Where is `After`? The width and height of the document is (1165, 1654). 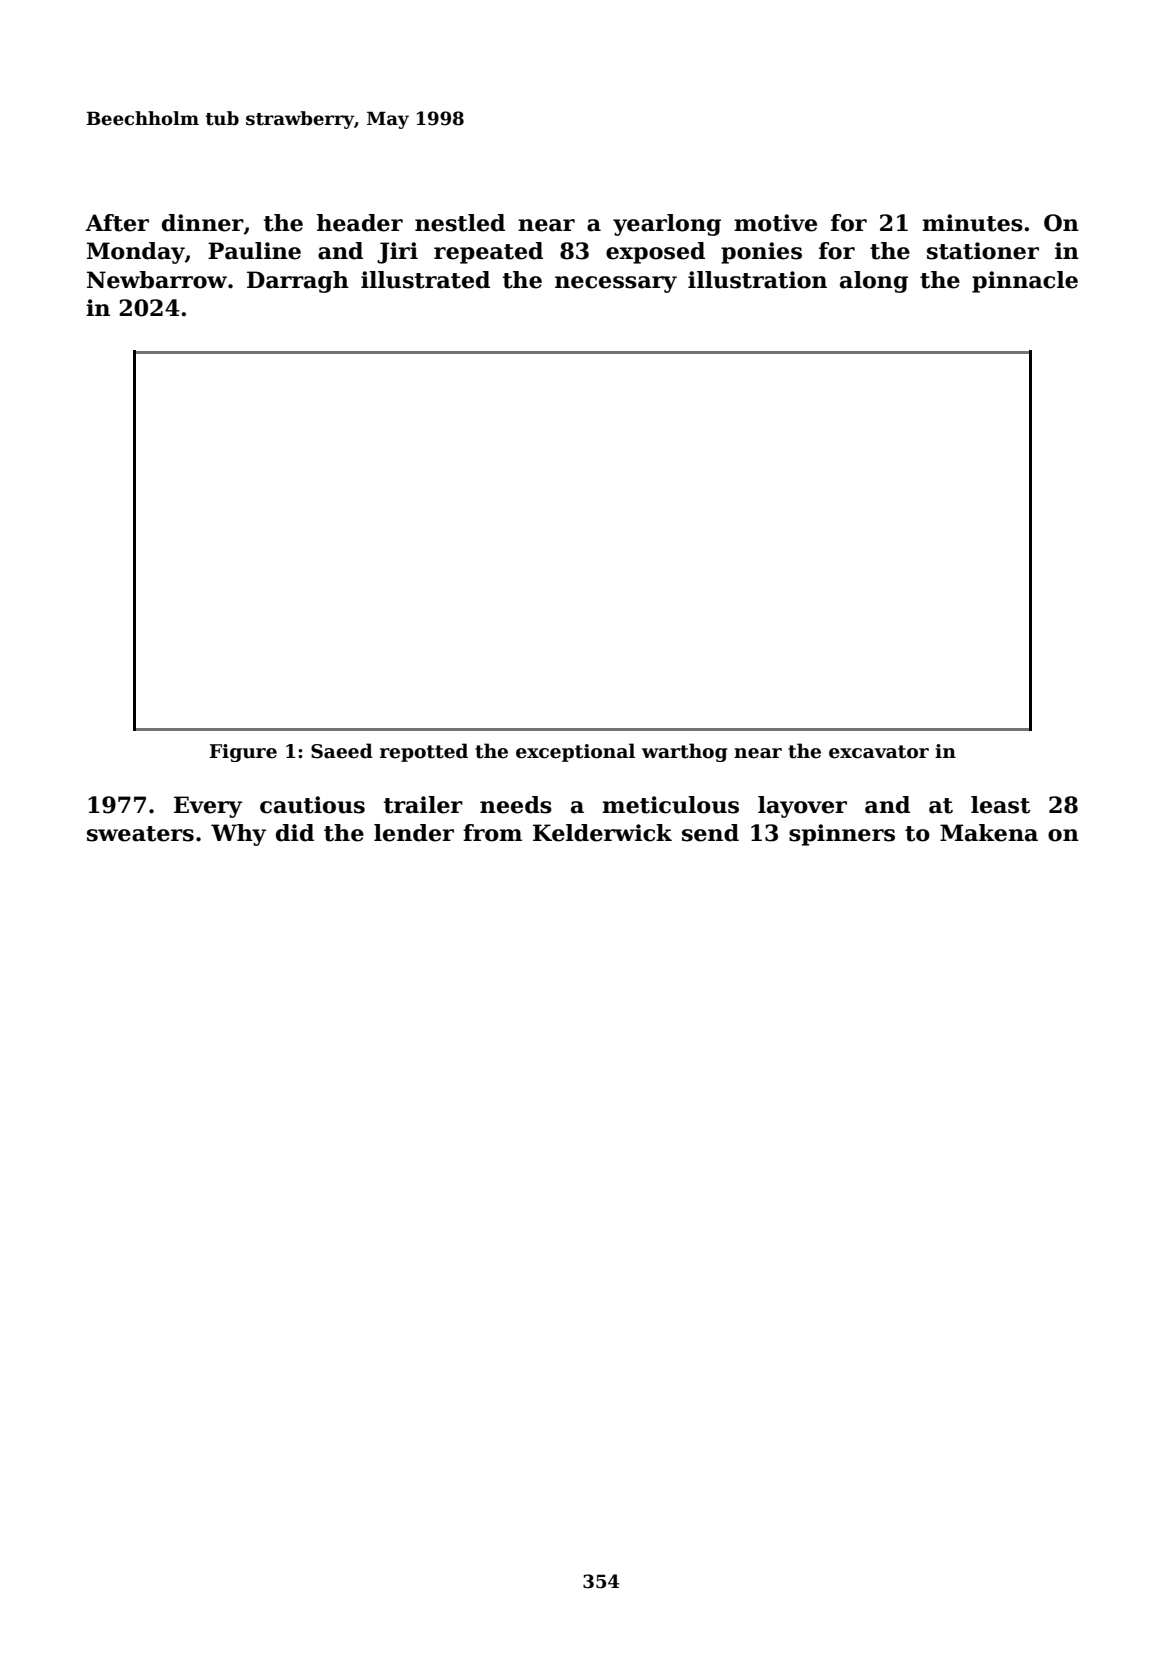 After is located at coordinates (117, 223).
